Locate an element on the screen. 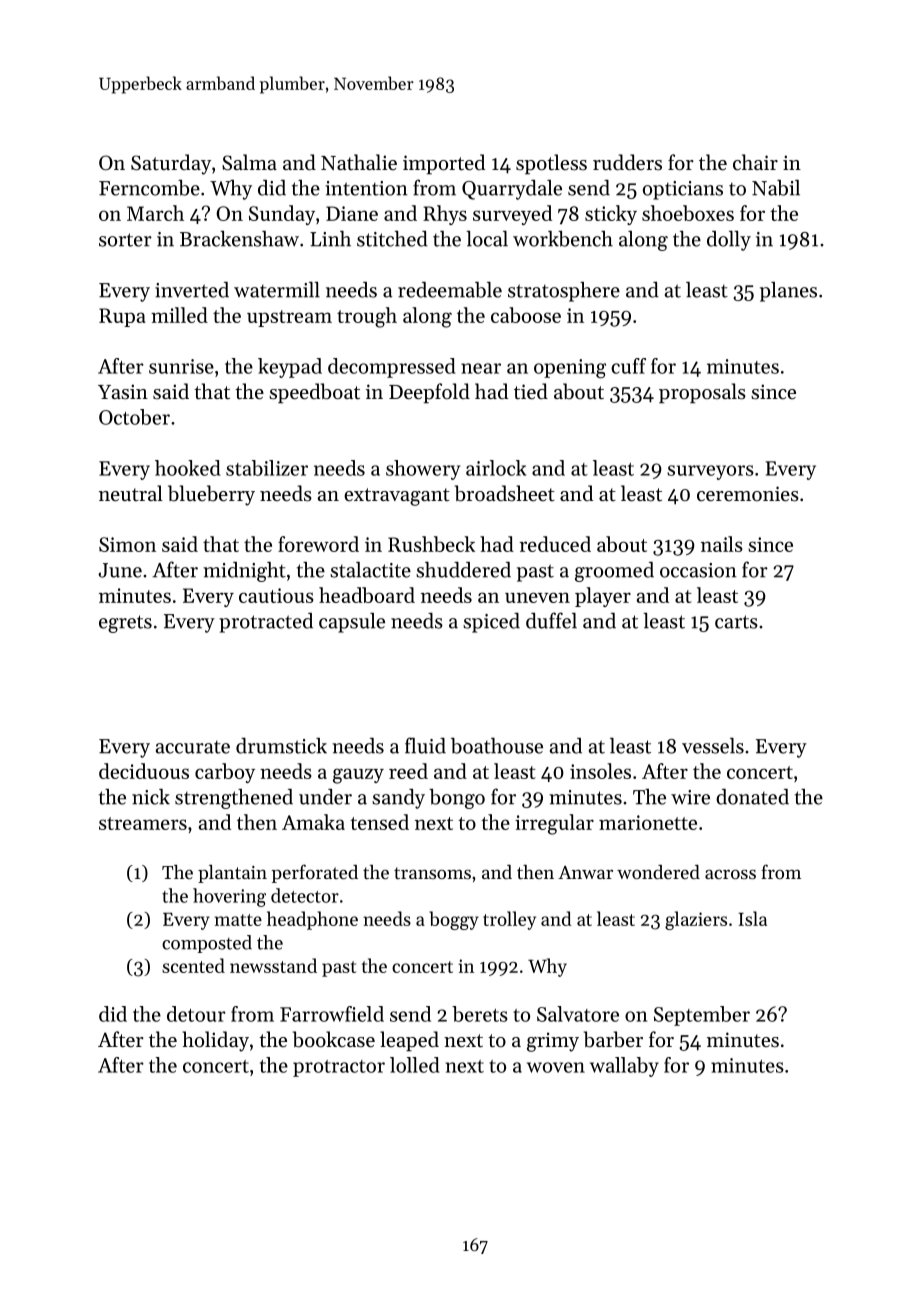  extravagant is located at coordinates (397, 497).
